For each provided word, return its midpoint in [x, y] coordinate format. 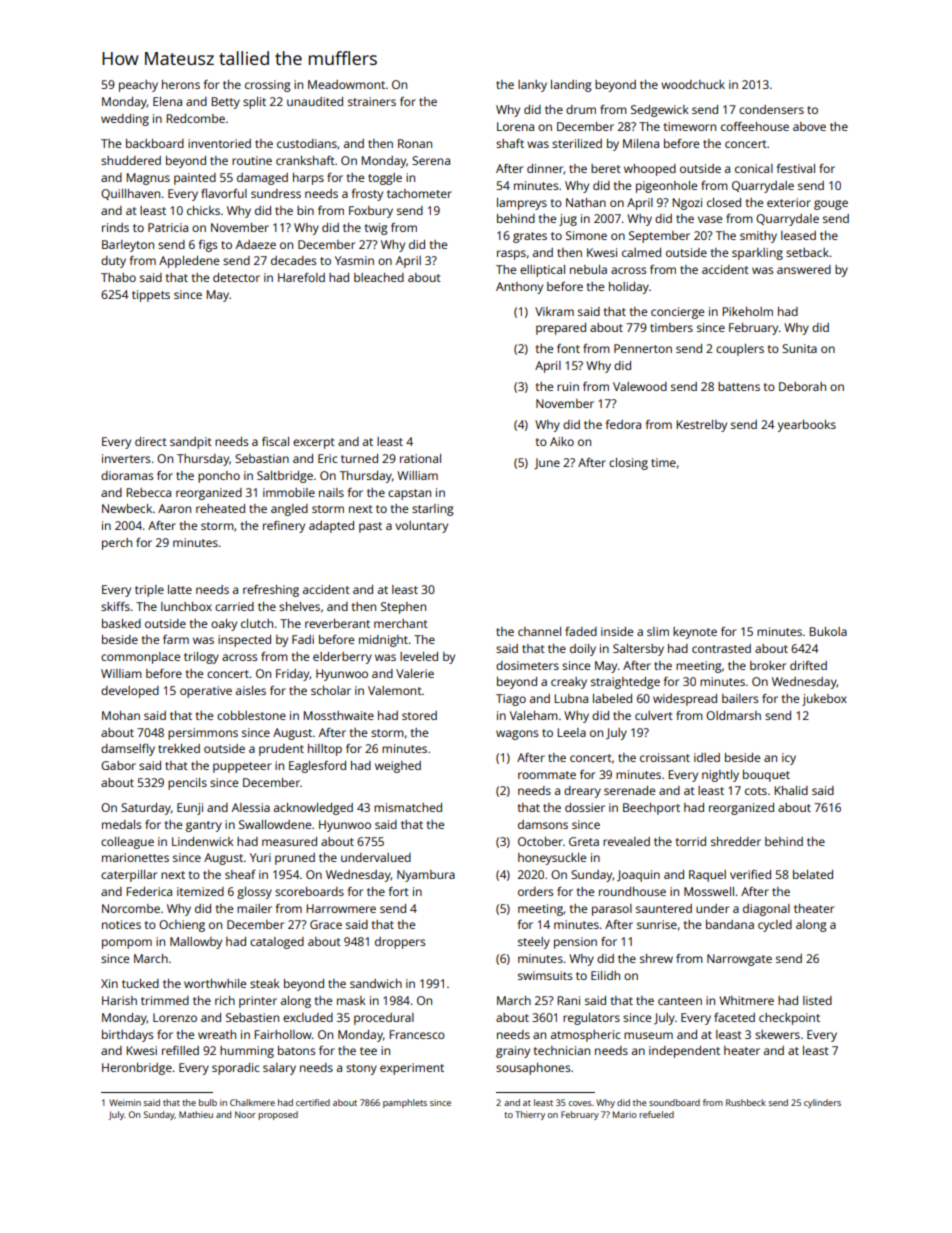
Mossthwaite [338, 715]
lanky [532, 86]
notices [121, 924]
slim [658, 631]
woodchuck [693, 84]
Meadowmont [346, 84]
